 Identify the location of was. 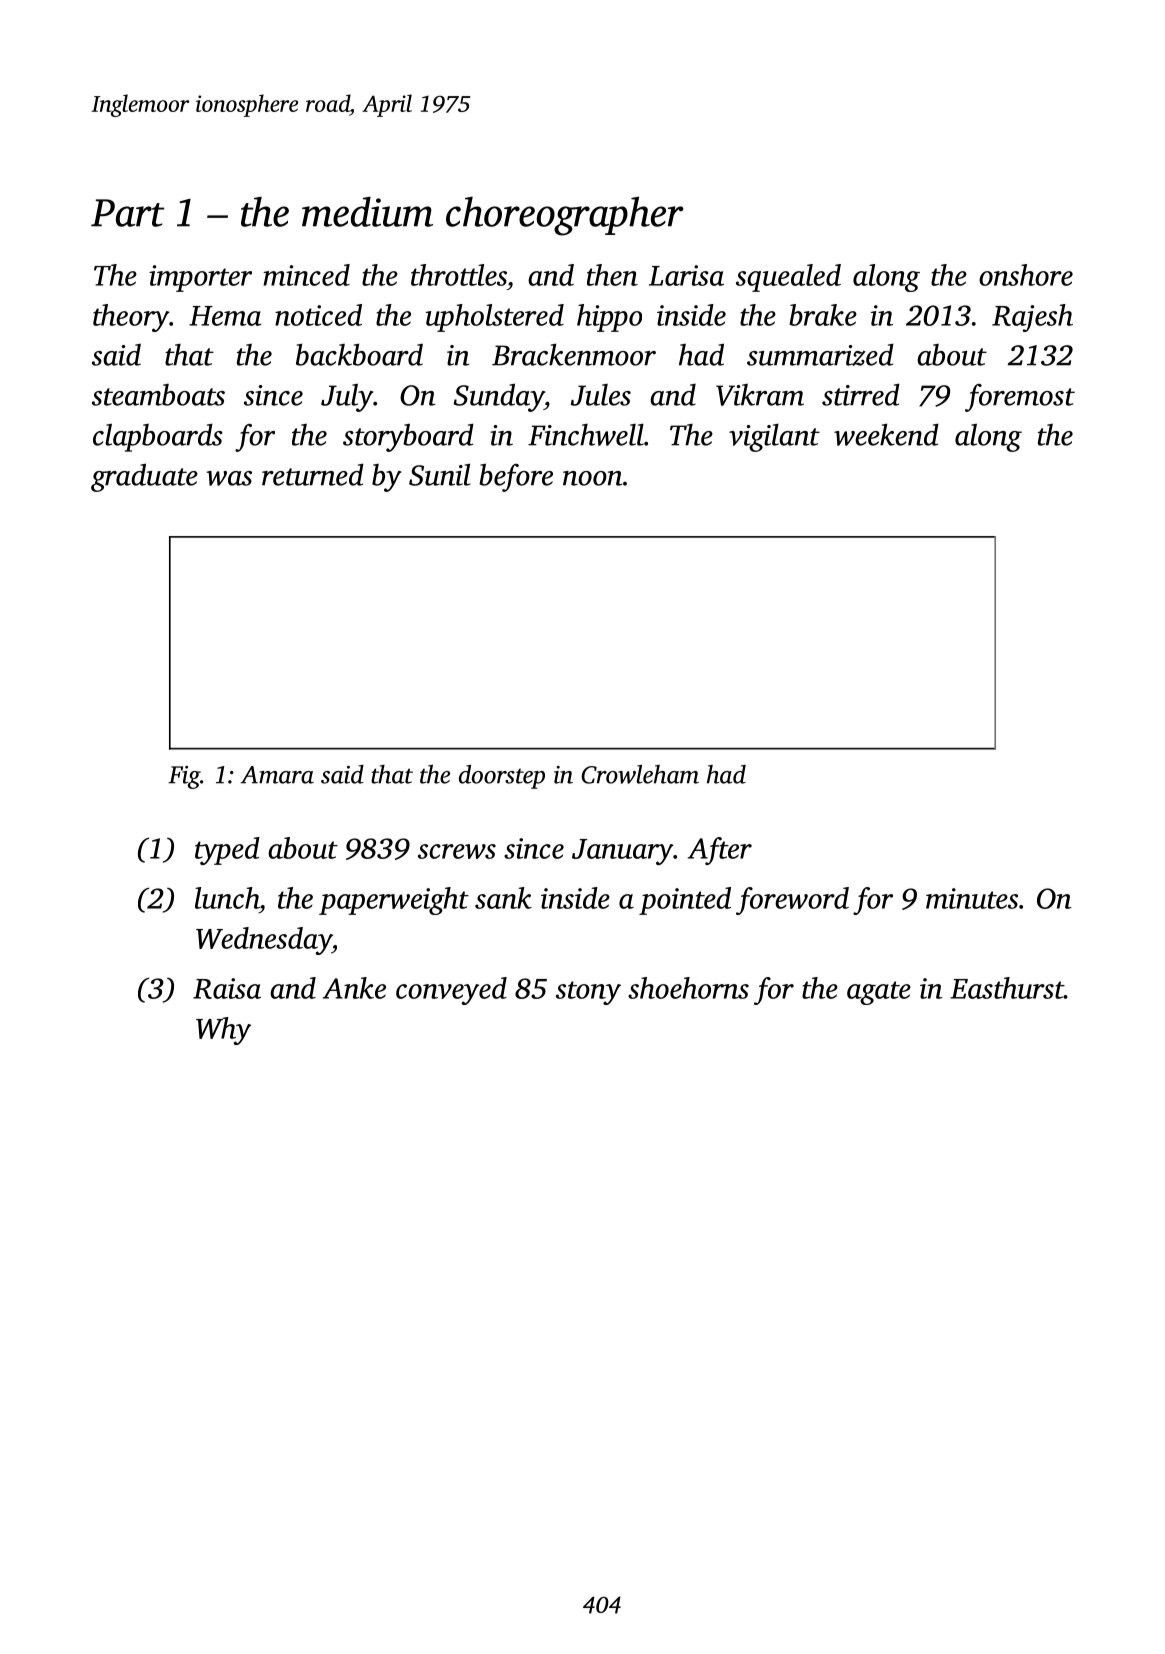
(229, 478).
